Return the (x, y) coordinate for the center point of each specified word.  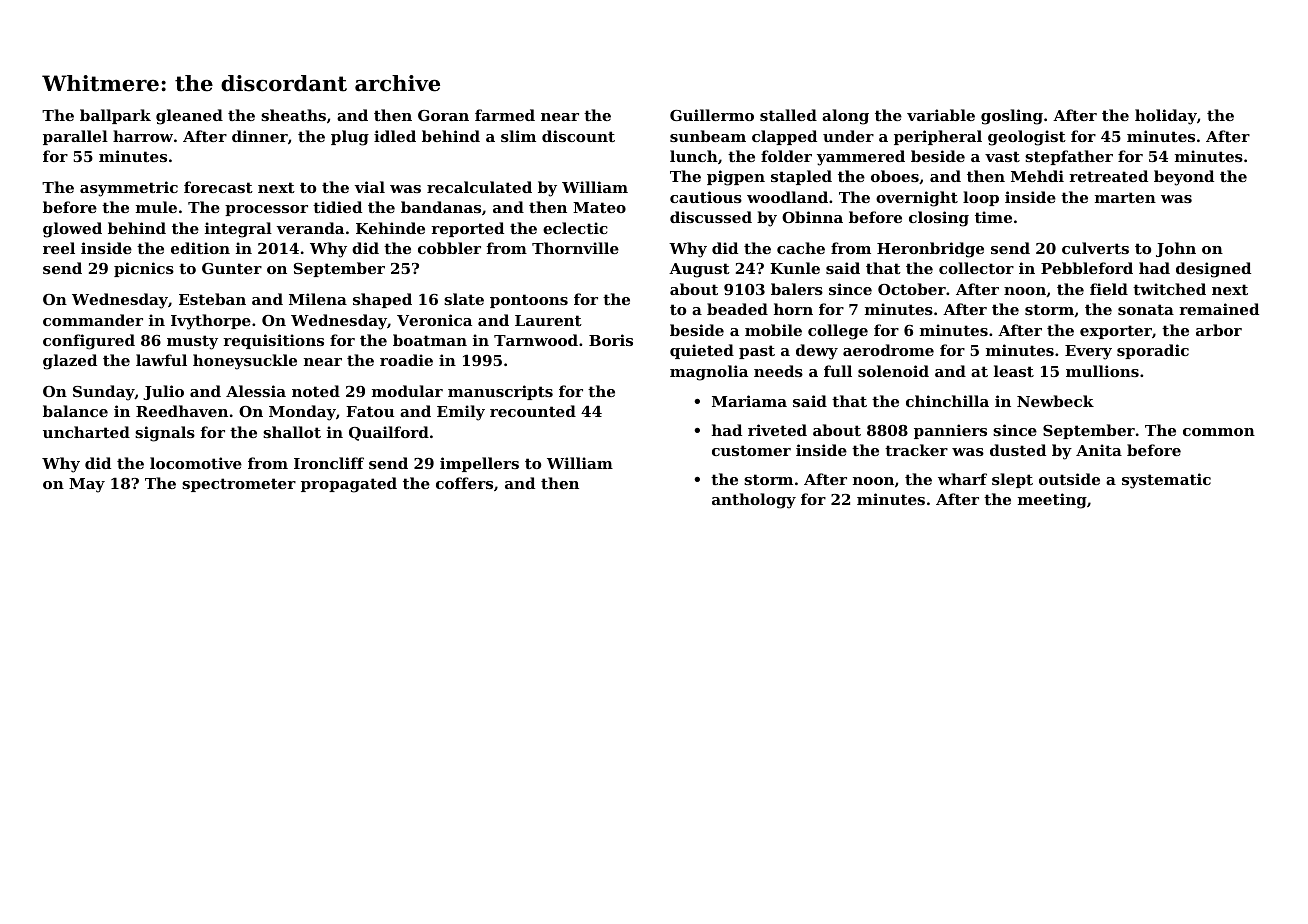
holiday (1166, 117)
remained (1219, 309)
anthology (754, 501)
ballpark (115, 116)
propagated (349, 485)
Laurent (548, 320)
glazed (70, 362)
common (1219, 432)
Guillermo (712, 115)
